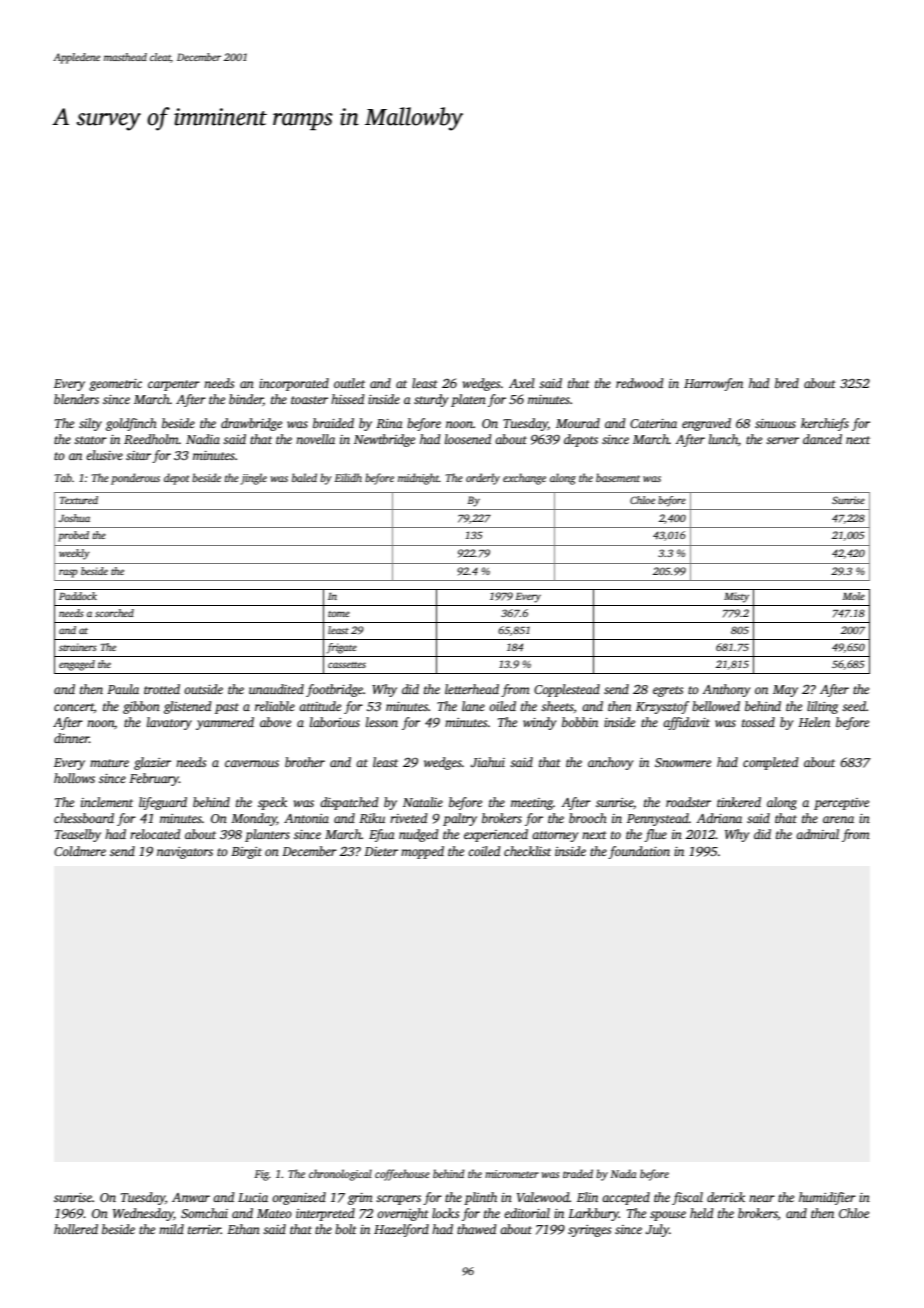 Image resolution: width=924 pixels, height=1308 pixels. I want to click on Somchai, so click(204, 1213).
